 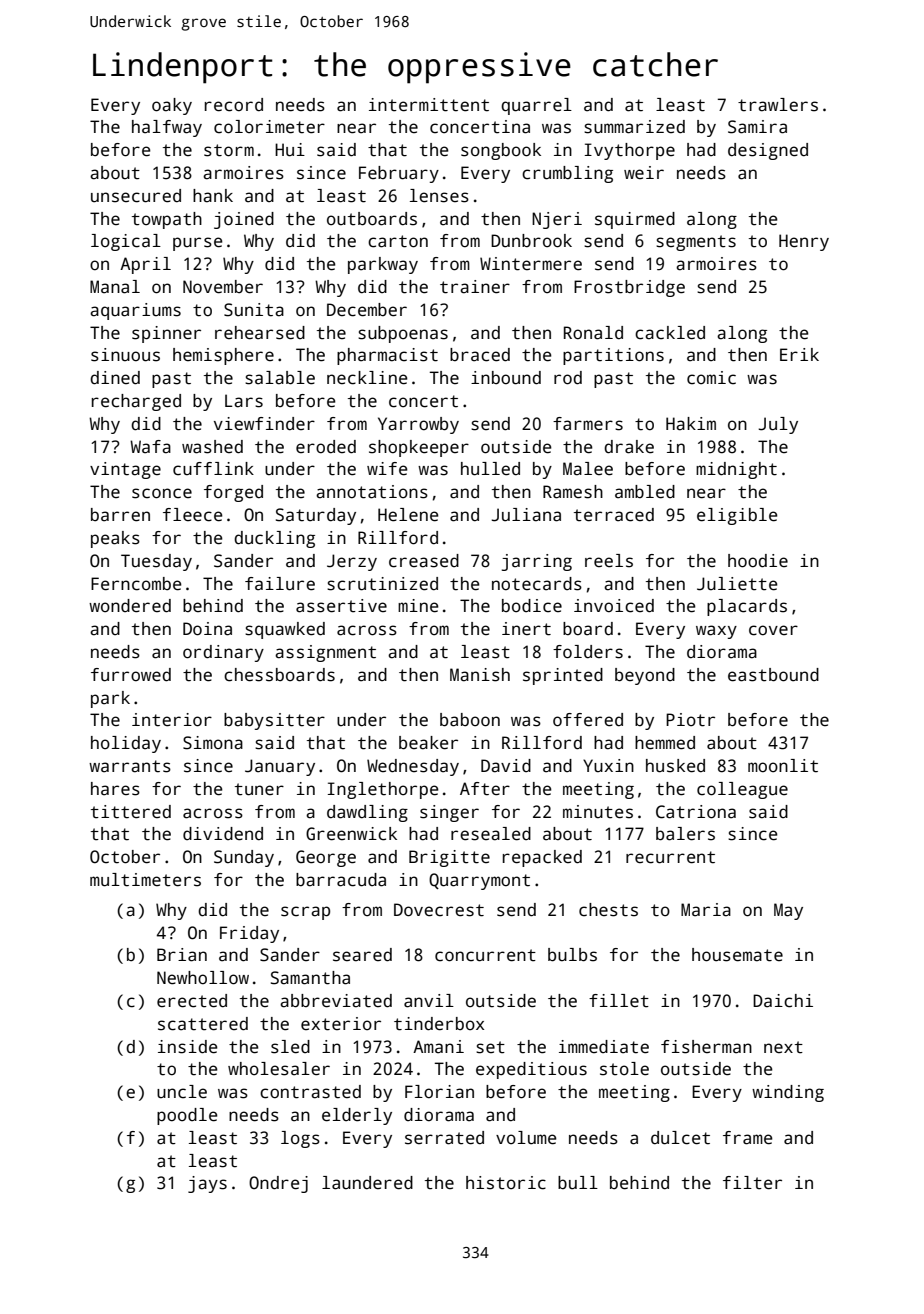 I want to click on Frostbridge, so click(x=629, y=288).
